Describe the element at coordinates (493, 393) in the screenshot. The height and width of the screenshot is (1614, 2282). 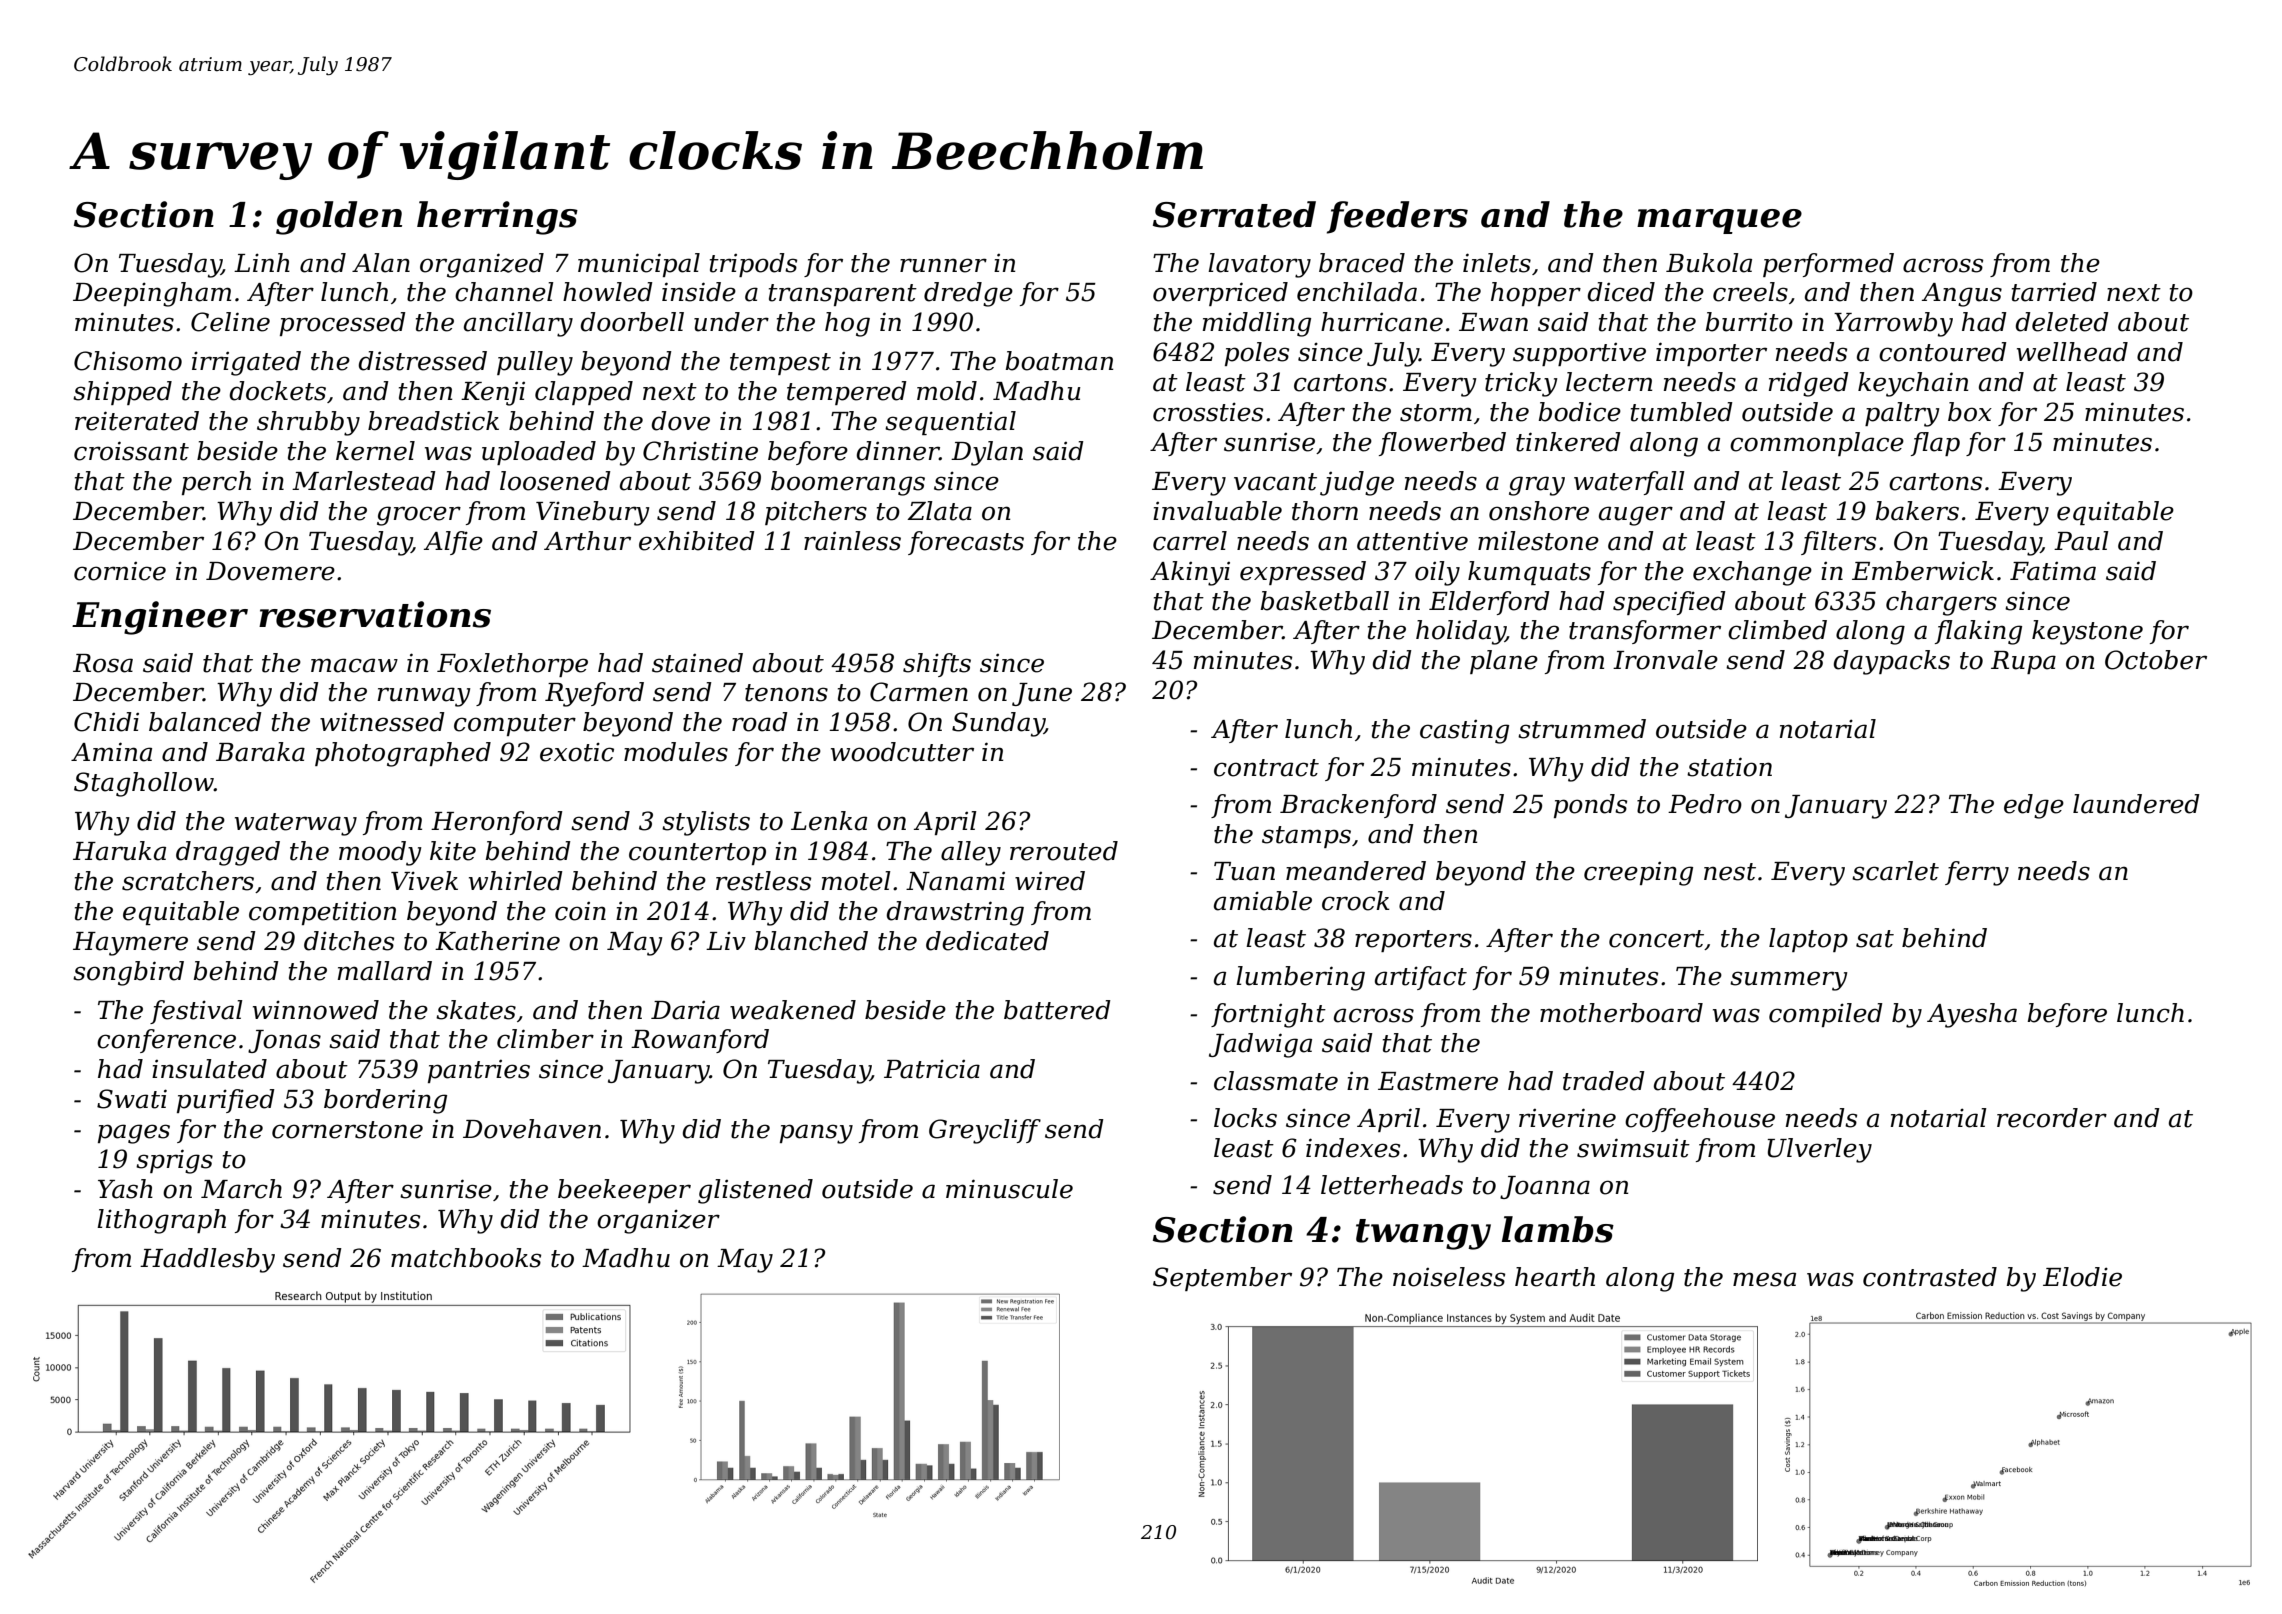
I see `Kenji` at that location.
